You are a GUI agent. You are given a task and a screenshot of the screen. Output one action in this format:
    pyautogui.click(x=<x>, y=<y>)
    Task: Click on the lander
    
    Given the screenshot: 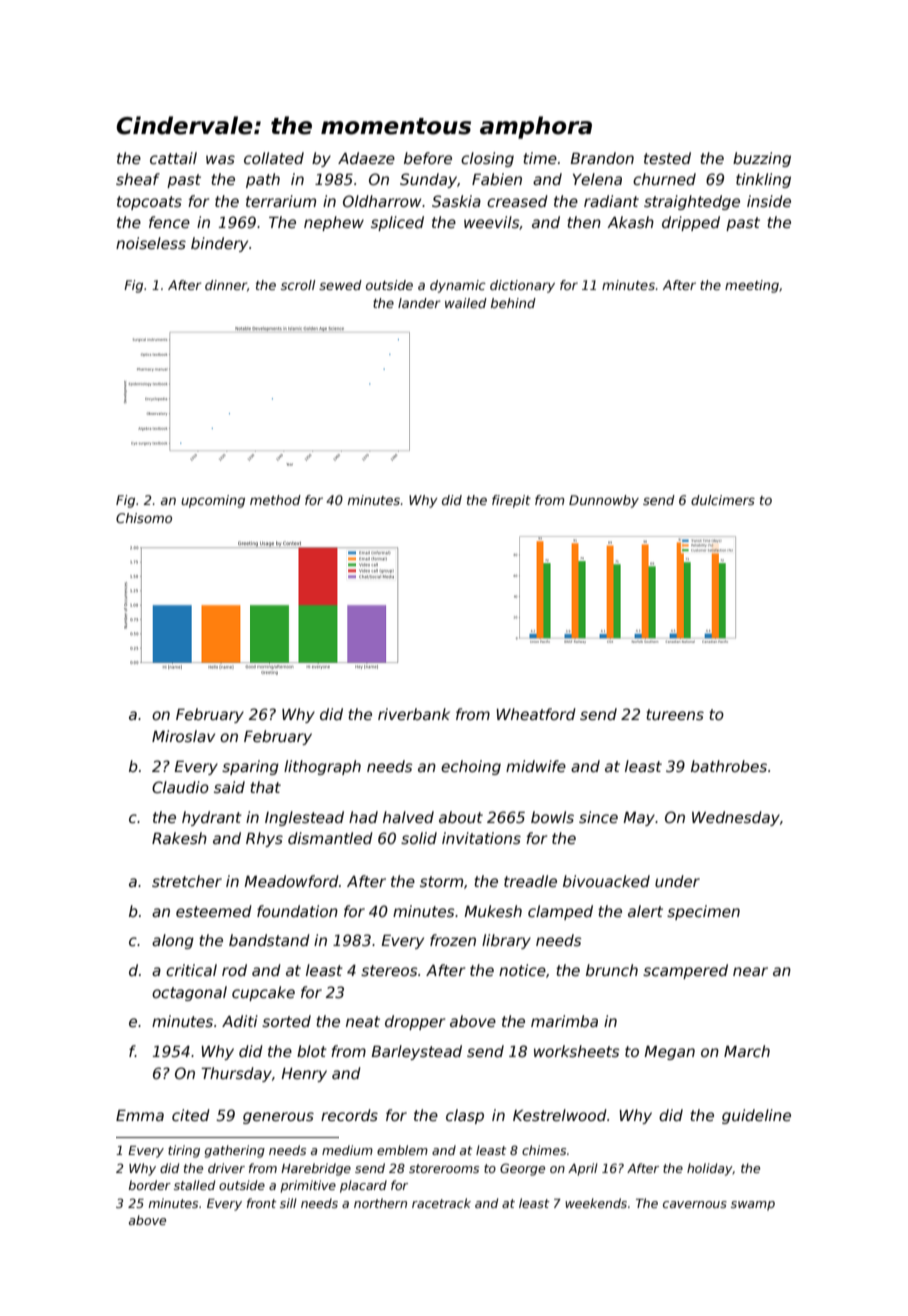 What is the action you would take?
    pyautogui.click(x=419, y=303)
